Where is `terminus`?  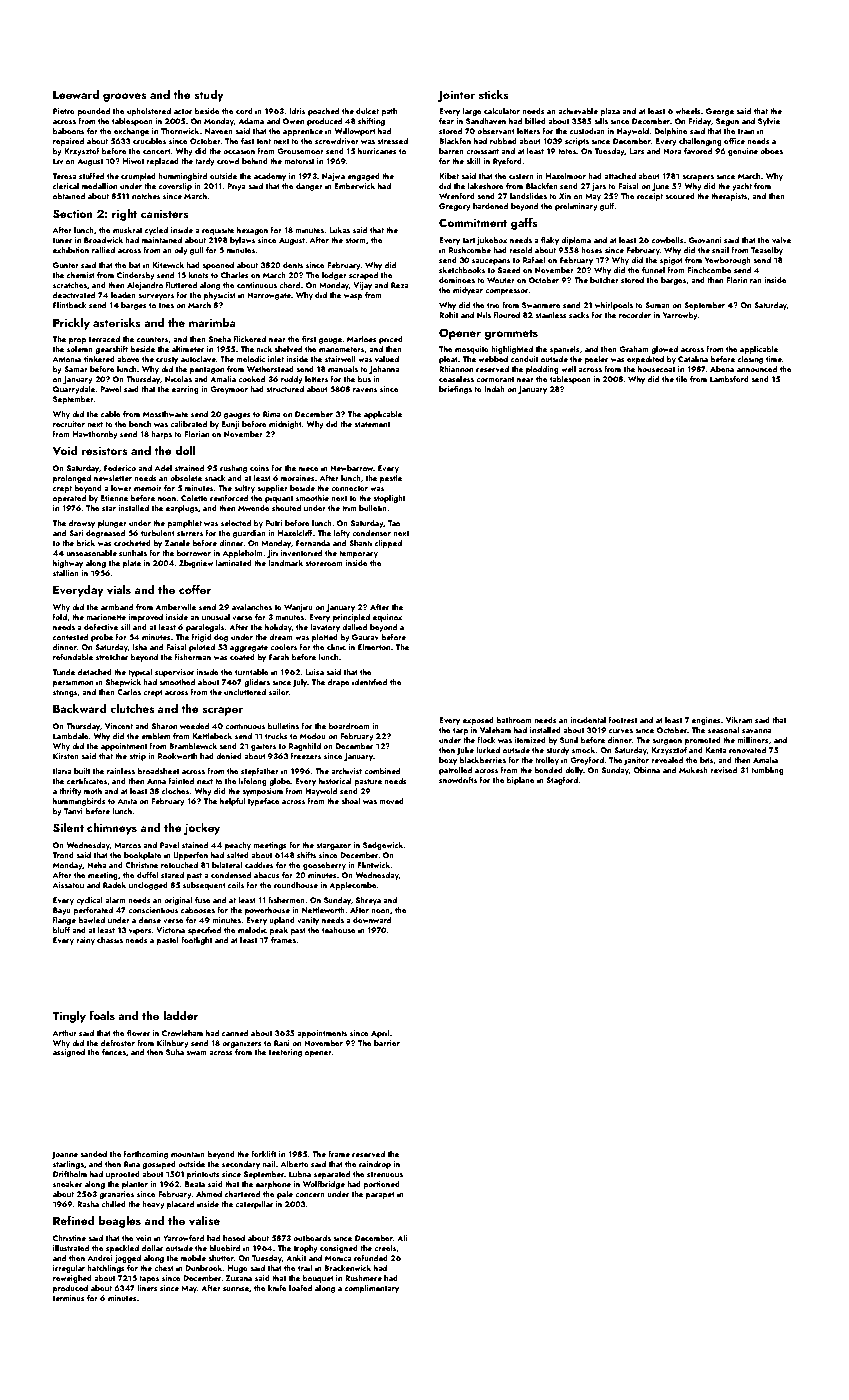
terminus is located at coordinates (69, 1298).
